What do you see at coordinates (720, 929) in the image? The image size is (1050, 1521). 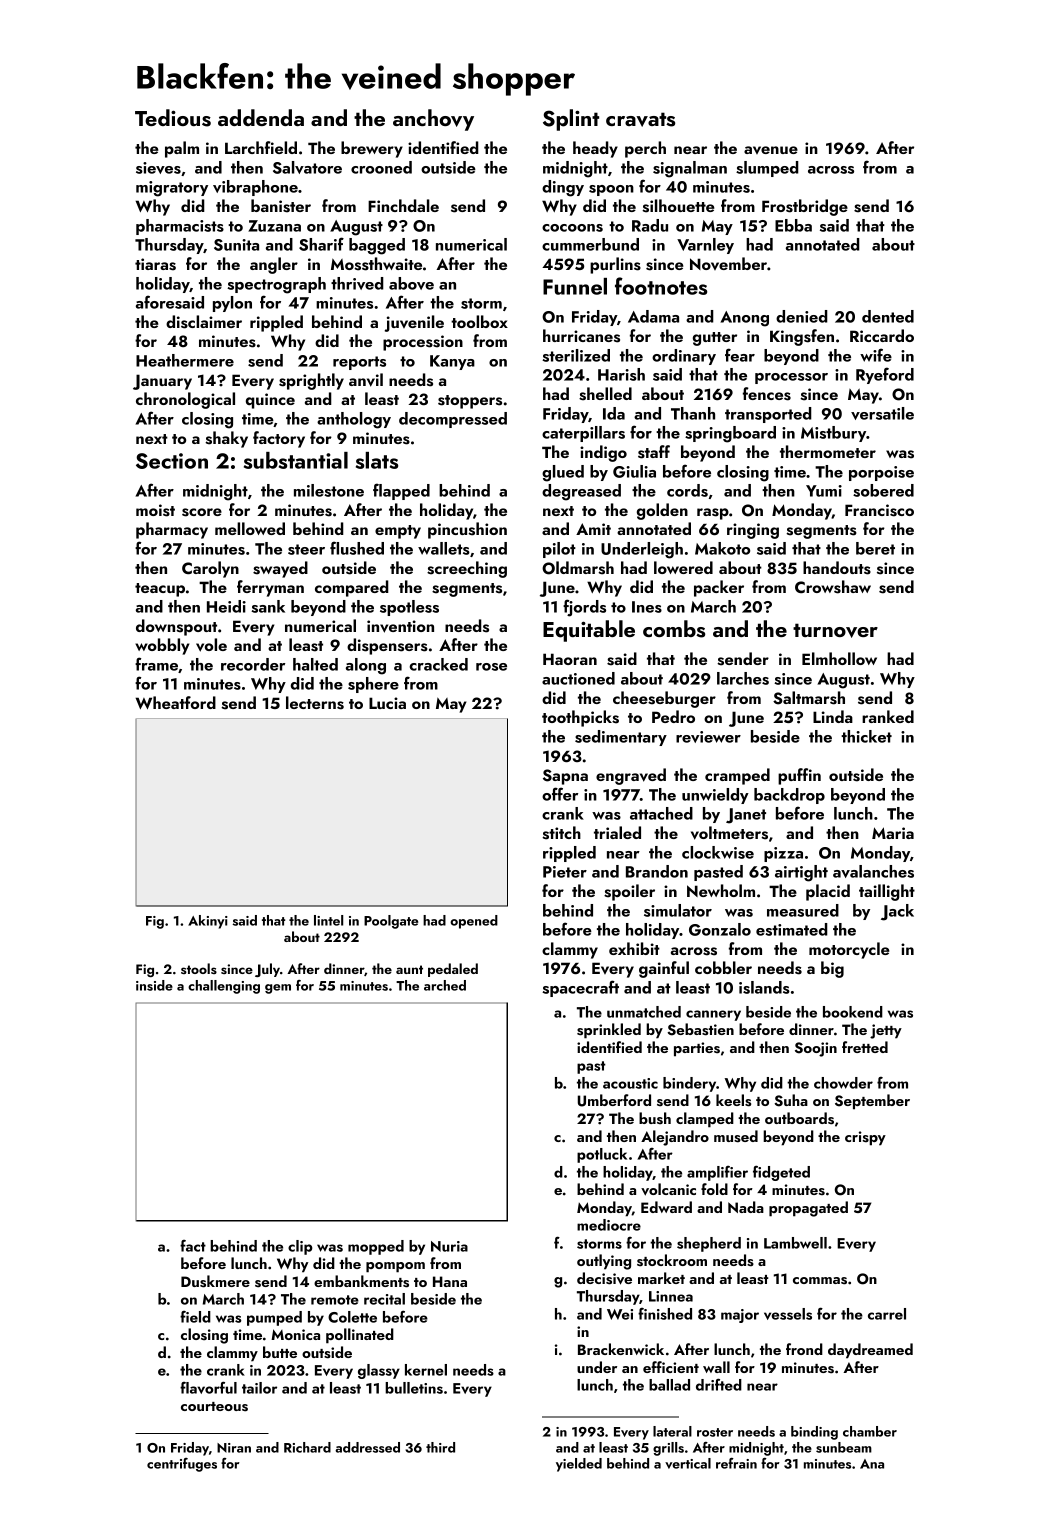 I see `Gonzalo` at bounding box center [720, 929].
